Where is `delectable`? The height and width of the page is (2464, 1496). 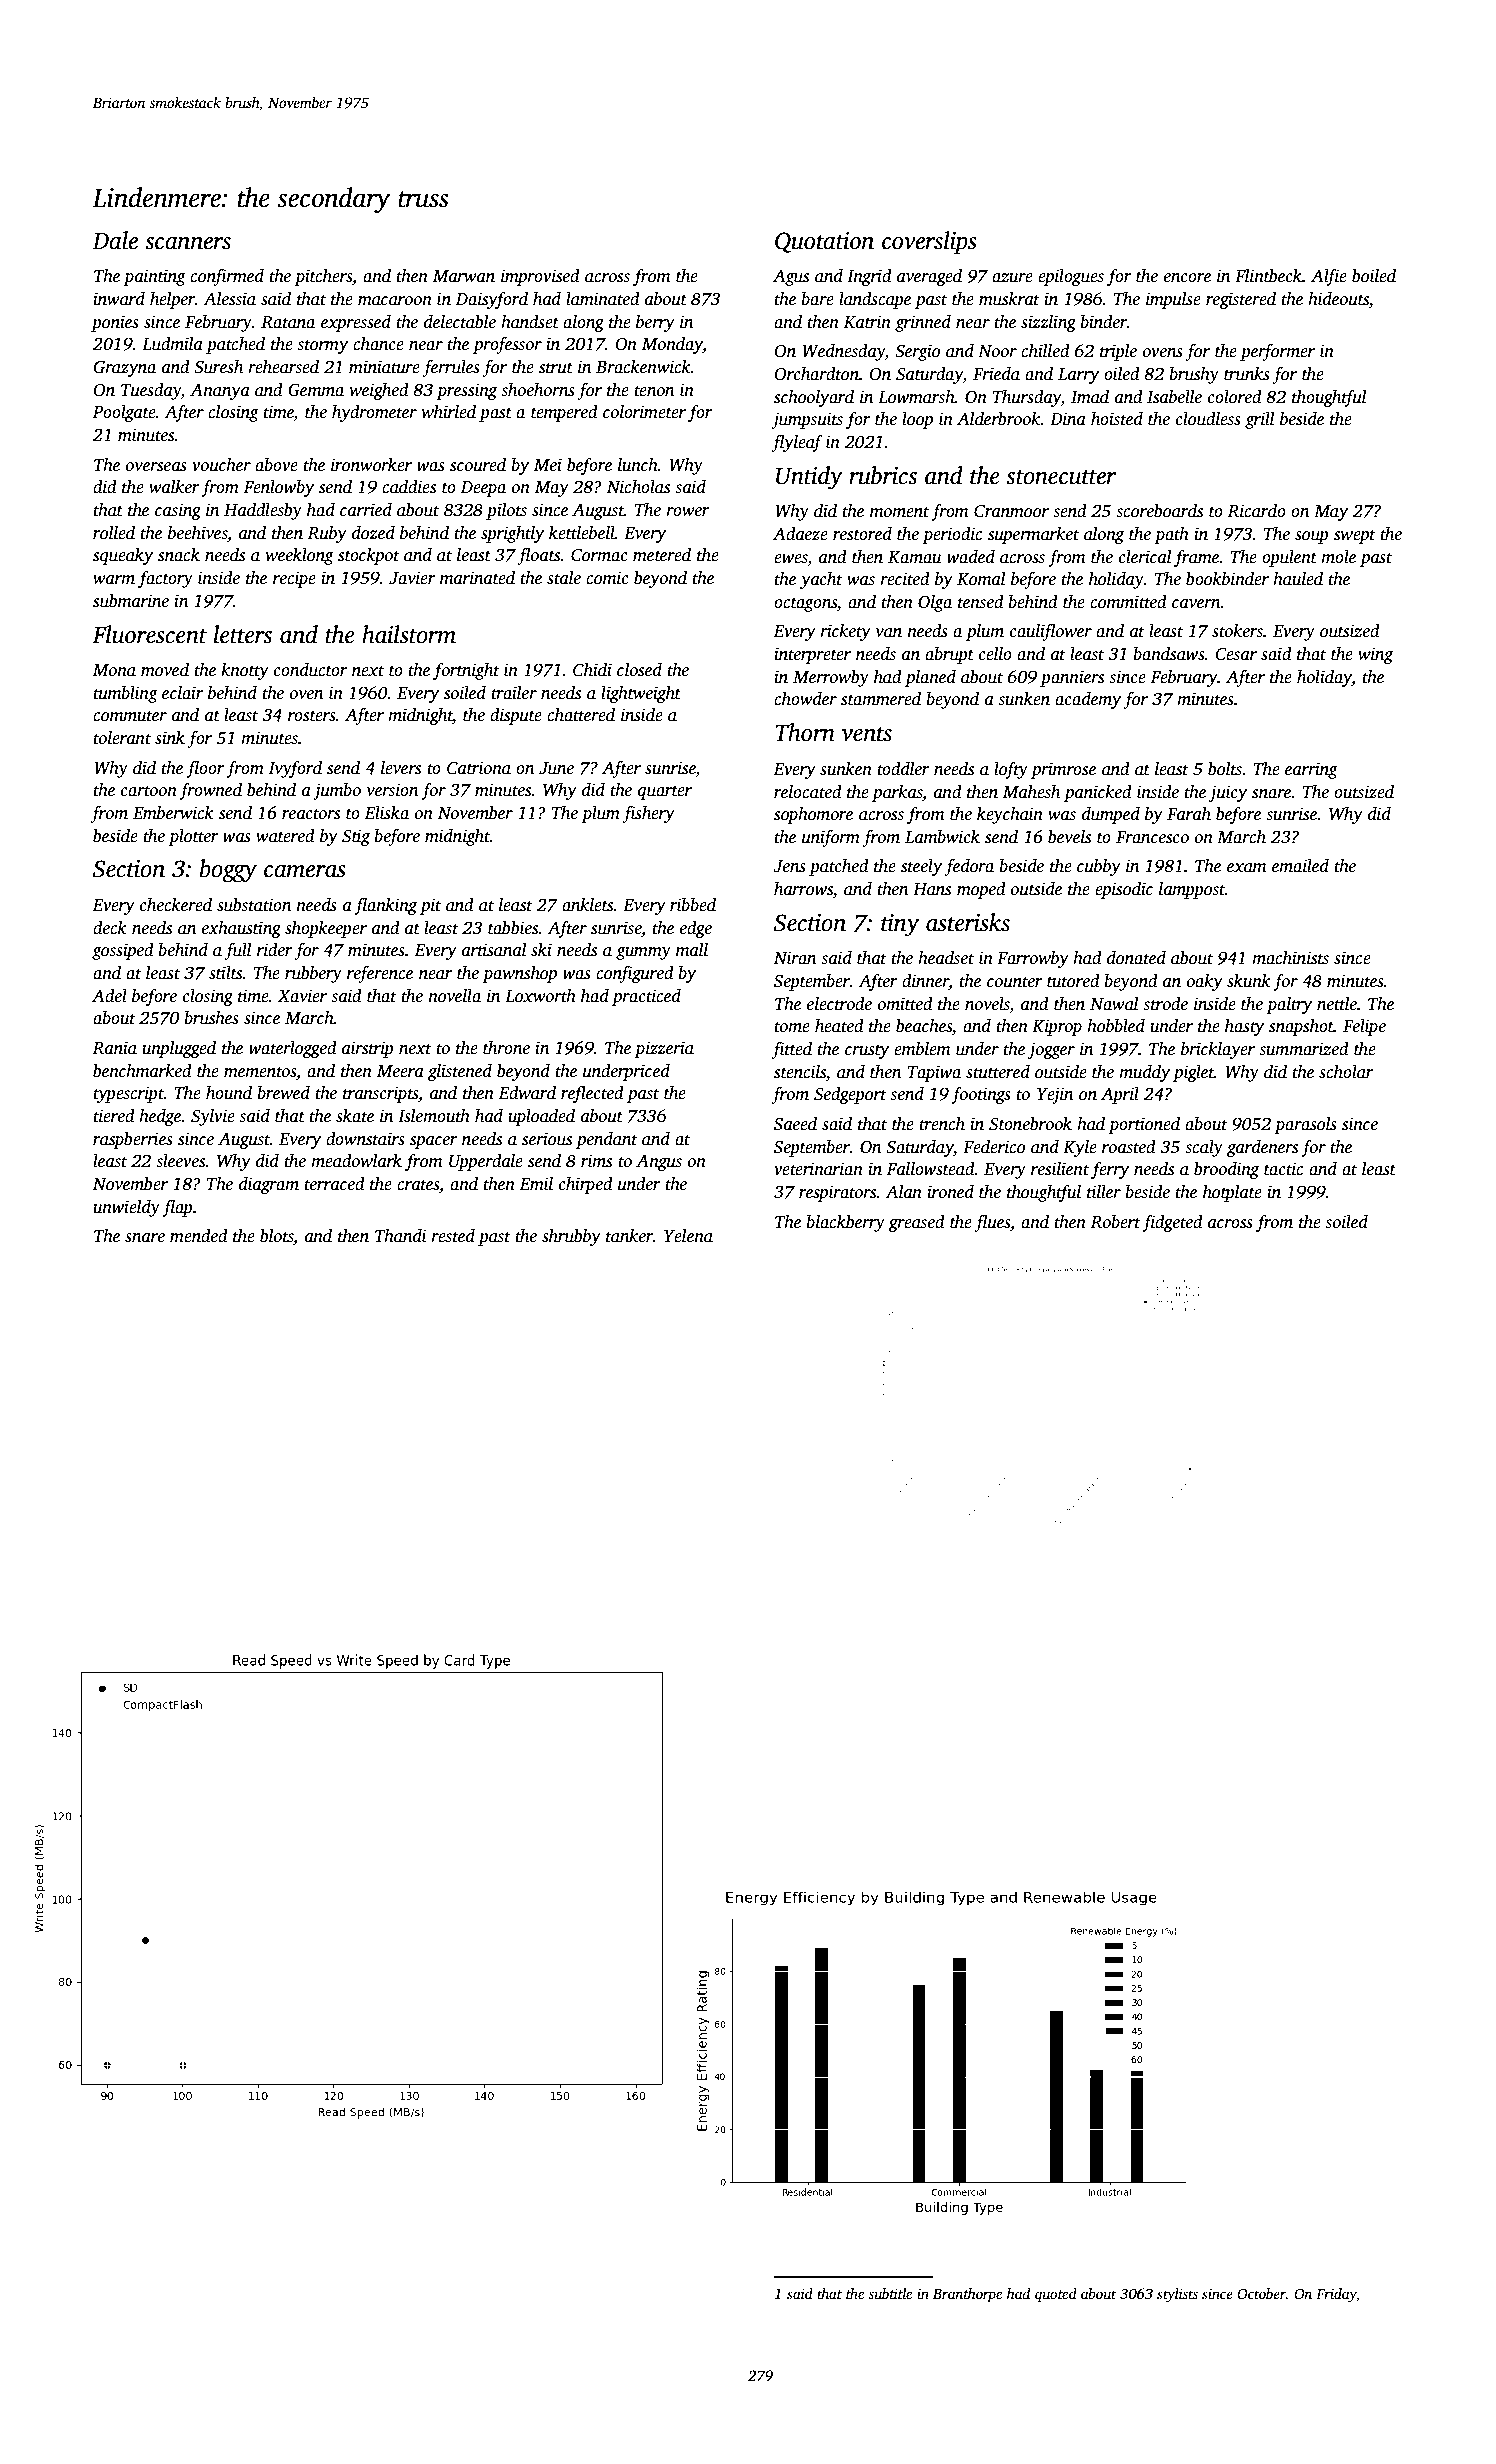 delectable is located at coordinates (460, 322).
